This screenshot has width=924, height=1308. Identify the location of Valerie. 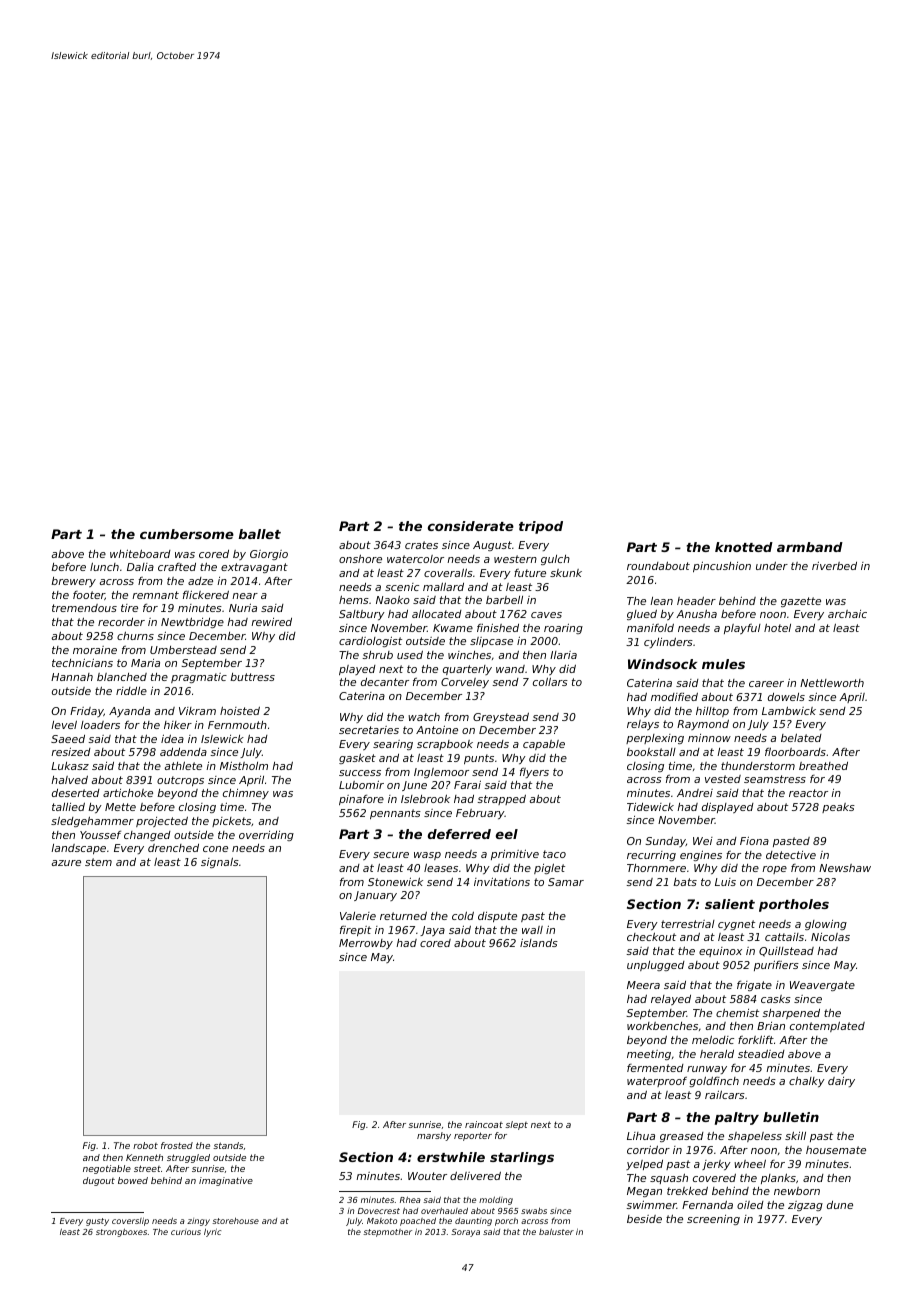
(358, 916).
